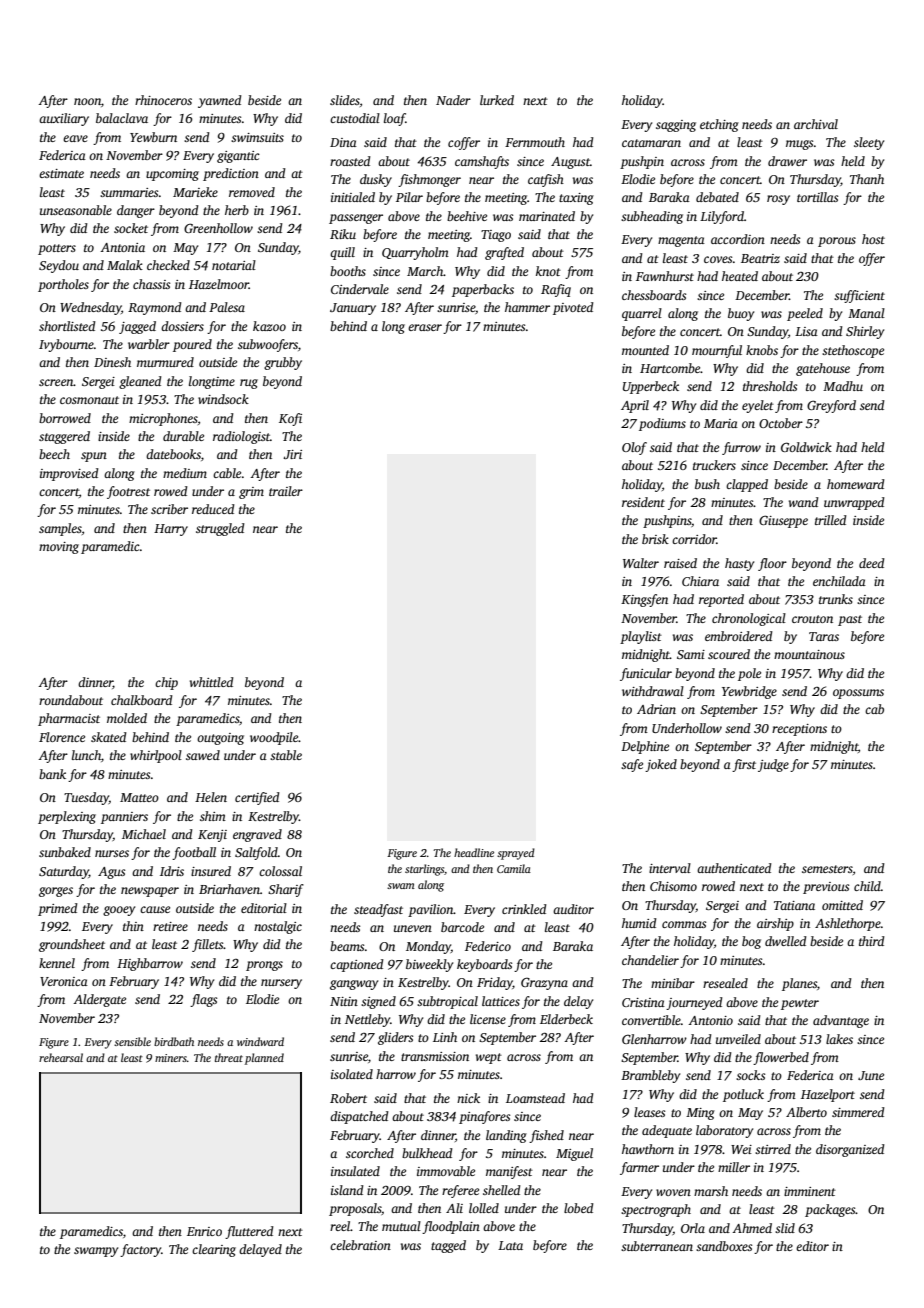 The height and width of the image is (1308, 924). Describe the element at coordinates (635, 406) in the image. I see `April` at that location.
